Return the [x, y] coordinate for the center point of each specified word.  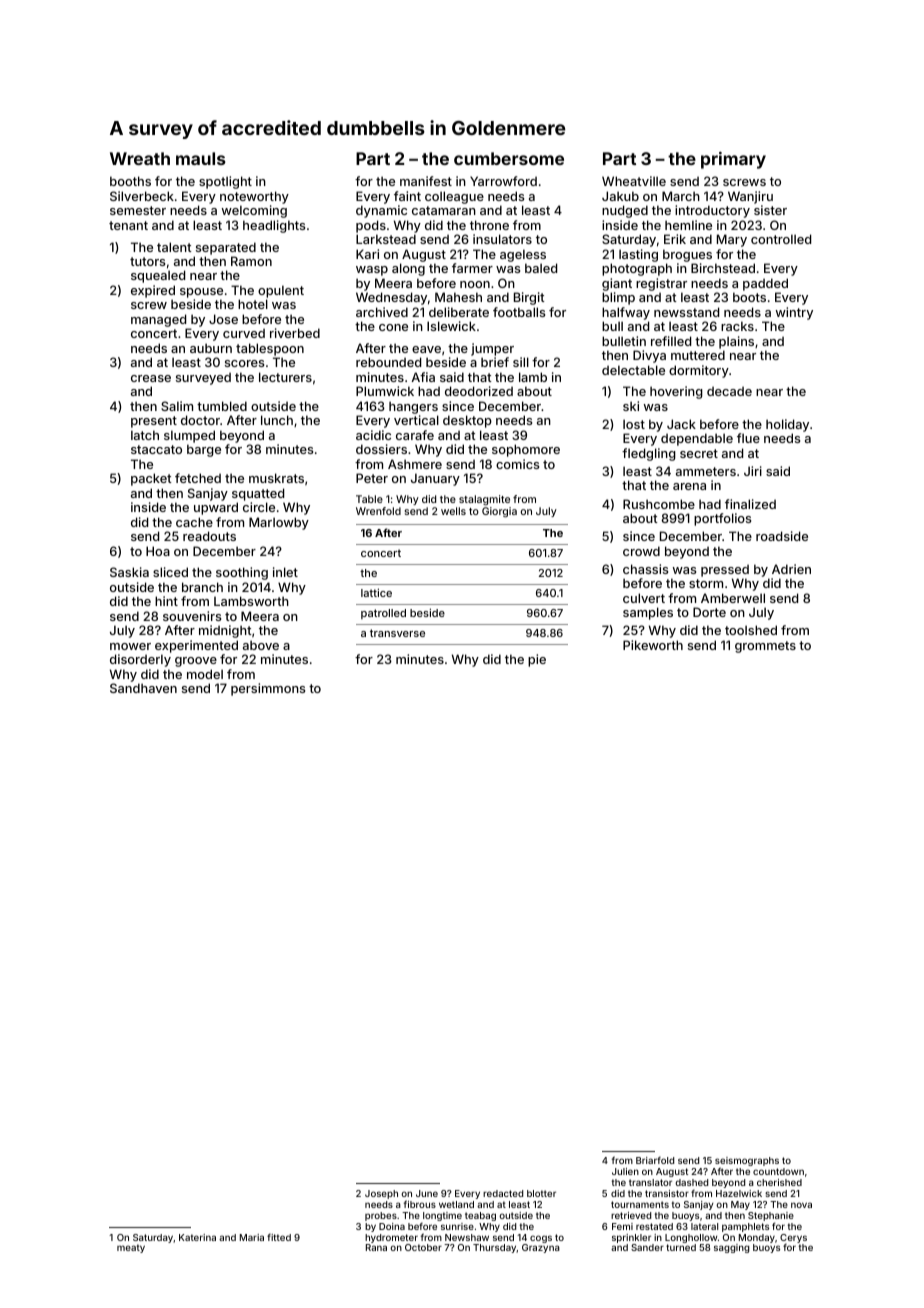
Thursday [495, 1248]
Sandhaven [143, 688]
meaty [131, 1248]
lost [634, 424]
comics [517, 464]
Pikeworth [653, 645]
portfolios [722, 519]
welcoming [254, 211]
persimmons [268, 689]
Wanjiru [750, 197]
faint [407, 196]
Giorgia [499, 512]
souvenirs [192, 616]
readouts [209, 536]
